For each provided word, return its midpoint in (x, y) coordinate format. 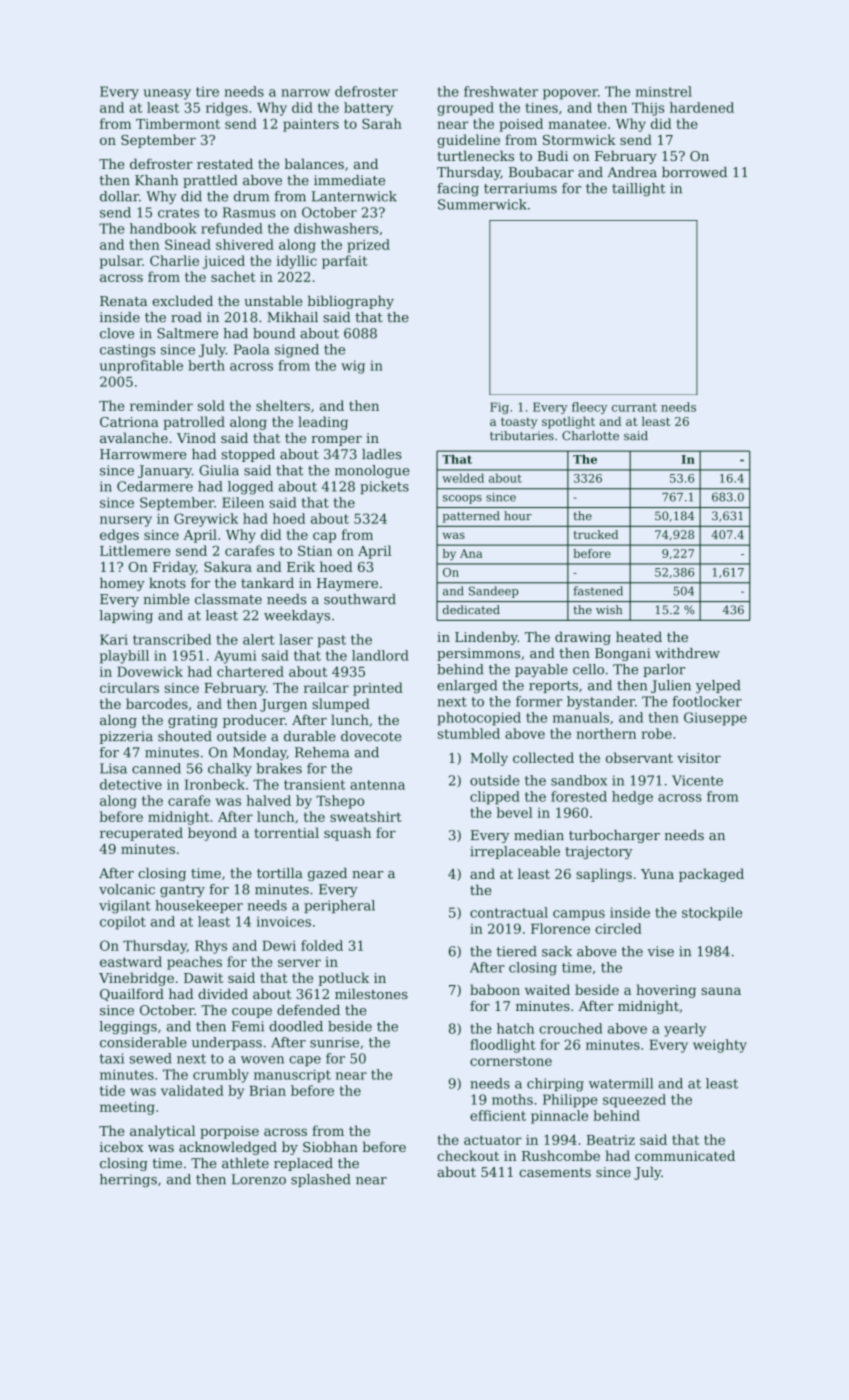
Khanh (156, 180)
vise (660, 951)
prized (368, 246)
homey (122, 584)
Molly (489, 759)
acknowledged (228, 1148)
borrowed (694, 172)
